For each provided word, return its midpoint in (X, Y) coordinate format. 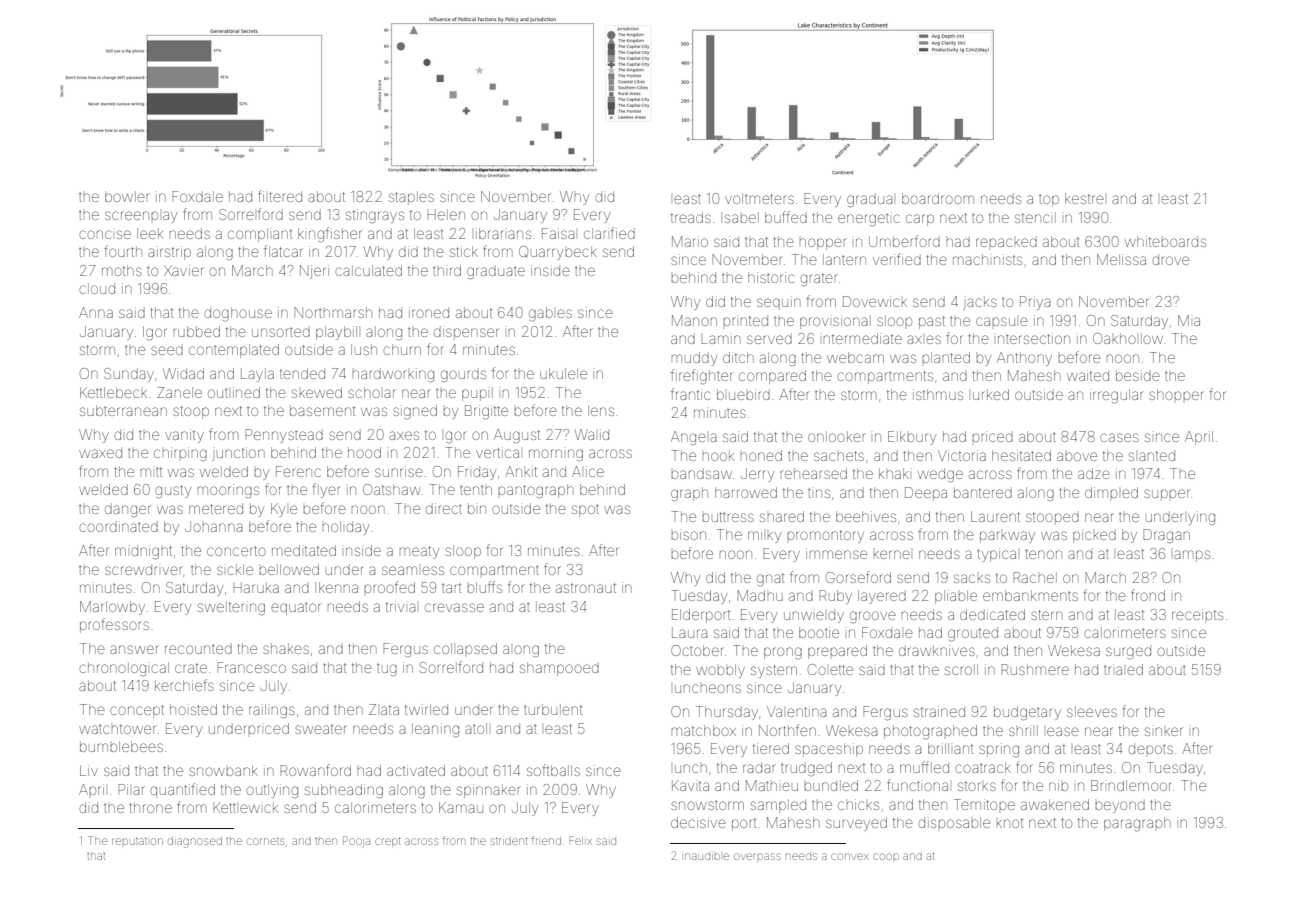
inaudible (707, 856)
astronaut (586, 588)
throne (150, 807)
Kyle (284, 510)
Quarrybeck (558, 253)
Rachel (1035, 577)
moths (122, 270)
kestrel (1084, 198)
